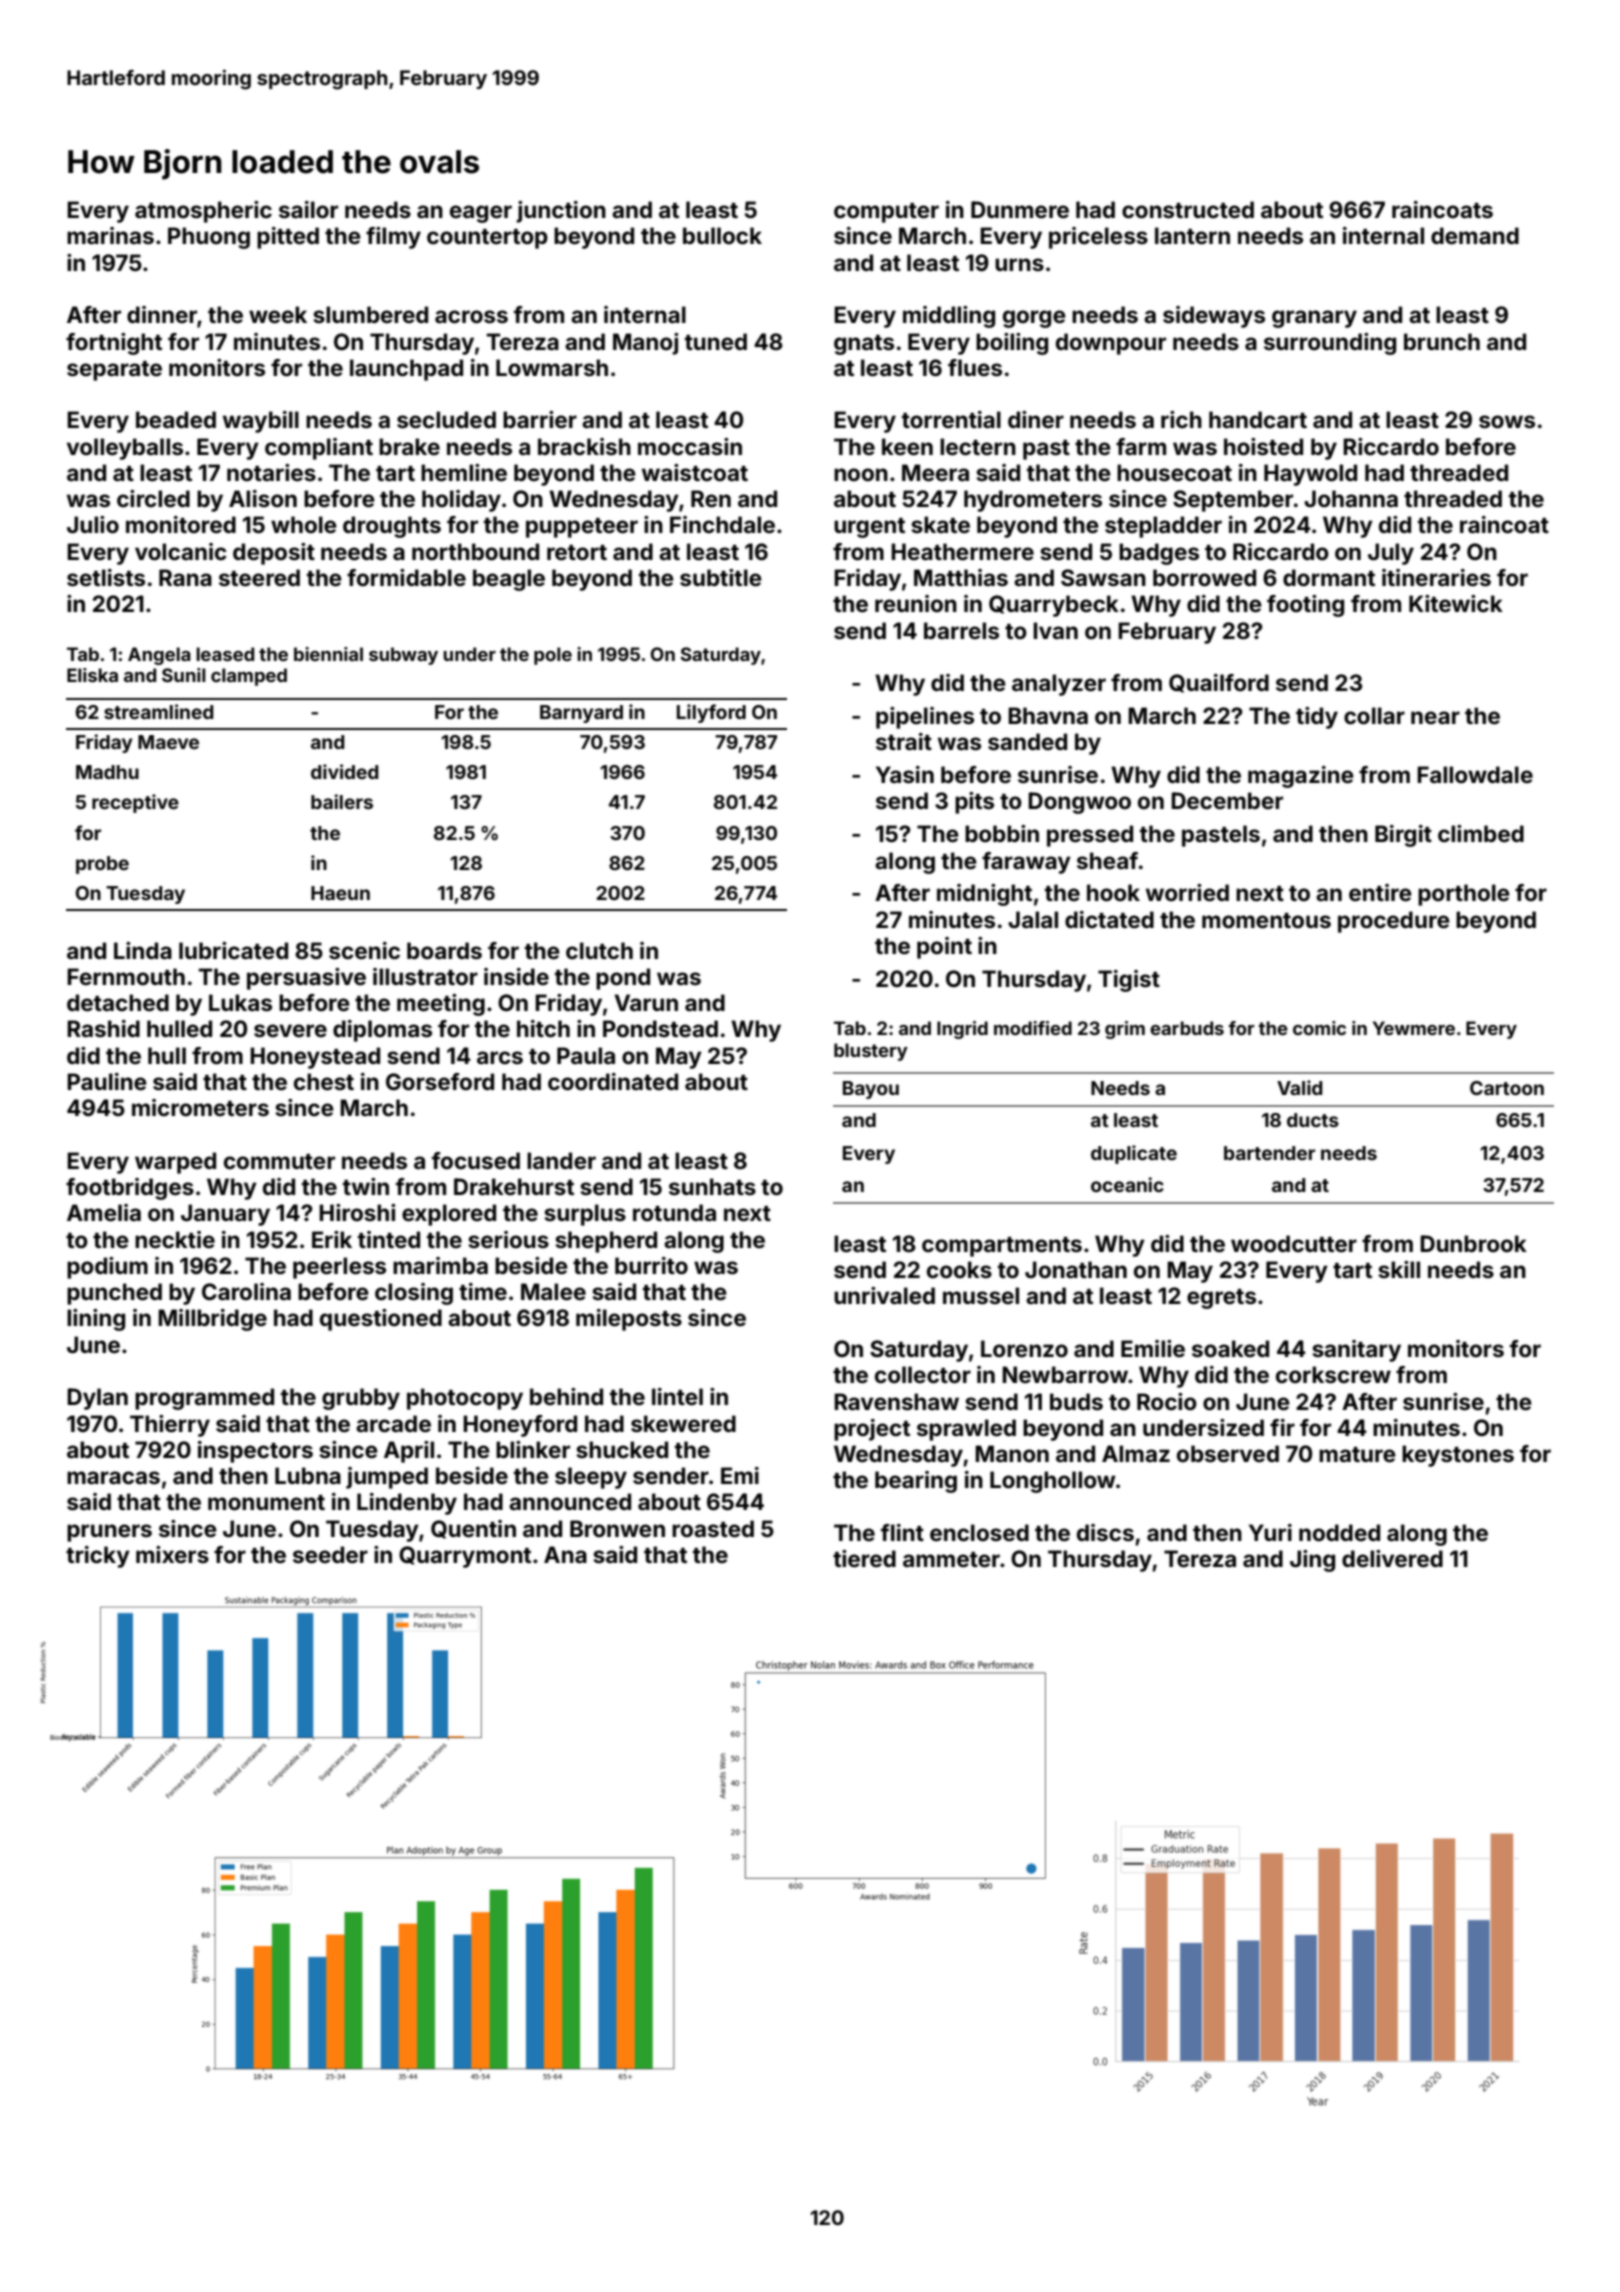 Image resolution: width=1620 pixels, height=2292 pixels. I want to click on duplicate, so click(1134, 1154).
